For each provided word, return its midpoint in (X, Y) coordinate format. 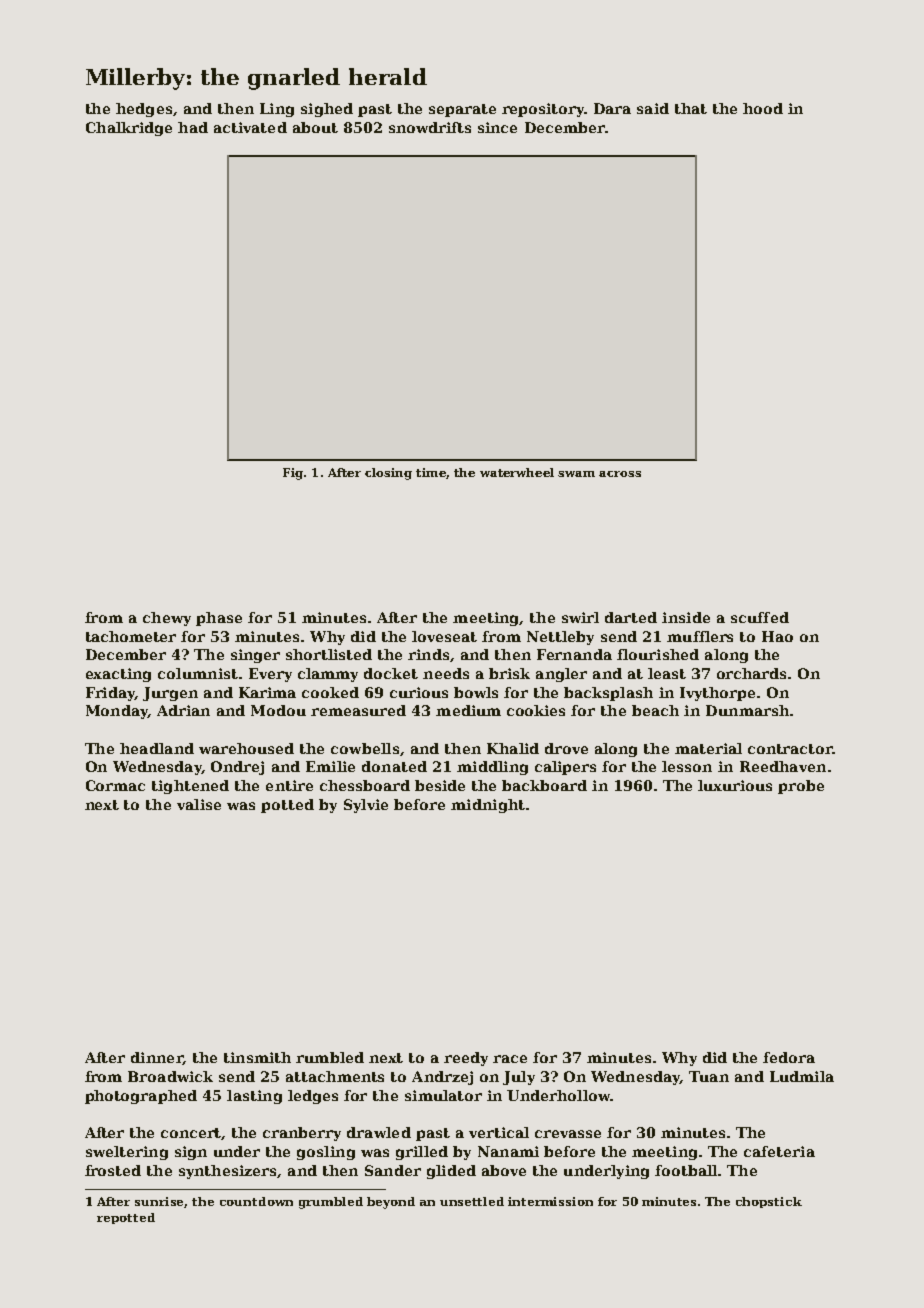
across (620, 474)
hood (763, 108)
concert (191, 1134)
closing (388, 474)
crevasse (568, 1134)
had (193, 127)
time (431, 472)
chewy (167, 619)
